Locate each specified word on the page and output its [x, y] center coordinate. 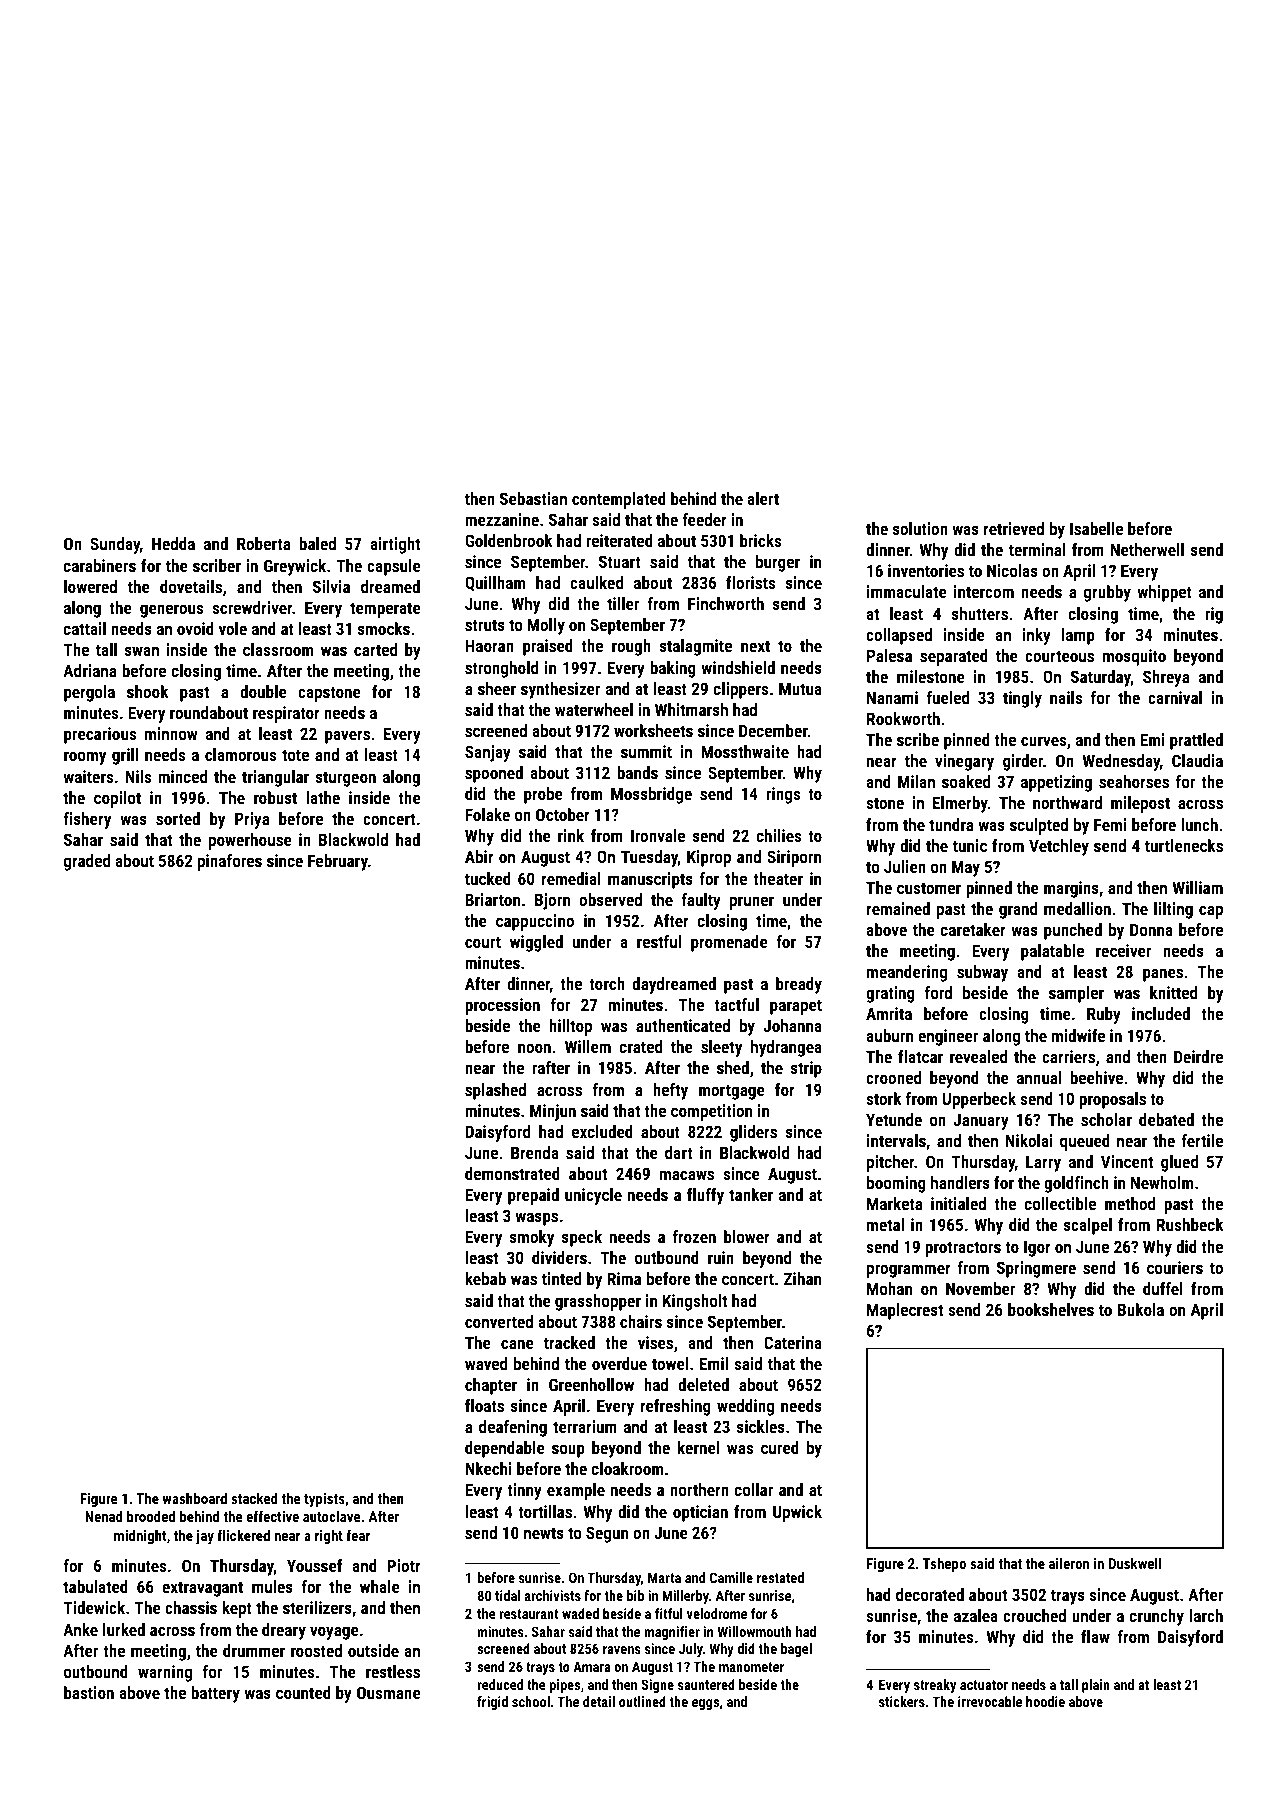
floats [484, 1405]
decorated [930, 1594]
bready [799, 985]
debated [1166, 1119]
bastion [89, 1692]
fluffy [705, 1196]
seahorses [1134, 781]
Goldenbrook [509, 540]
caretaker [973, 929]
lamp [1078, 636]
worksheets [653, 730]
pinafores [230, 862]
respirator [286, 714]
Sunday [115, 545]
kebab [485, 1278]
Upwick [797, 1513]
